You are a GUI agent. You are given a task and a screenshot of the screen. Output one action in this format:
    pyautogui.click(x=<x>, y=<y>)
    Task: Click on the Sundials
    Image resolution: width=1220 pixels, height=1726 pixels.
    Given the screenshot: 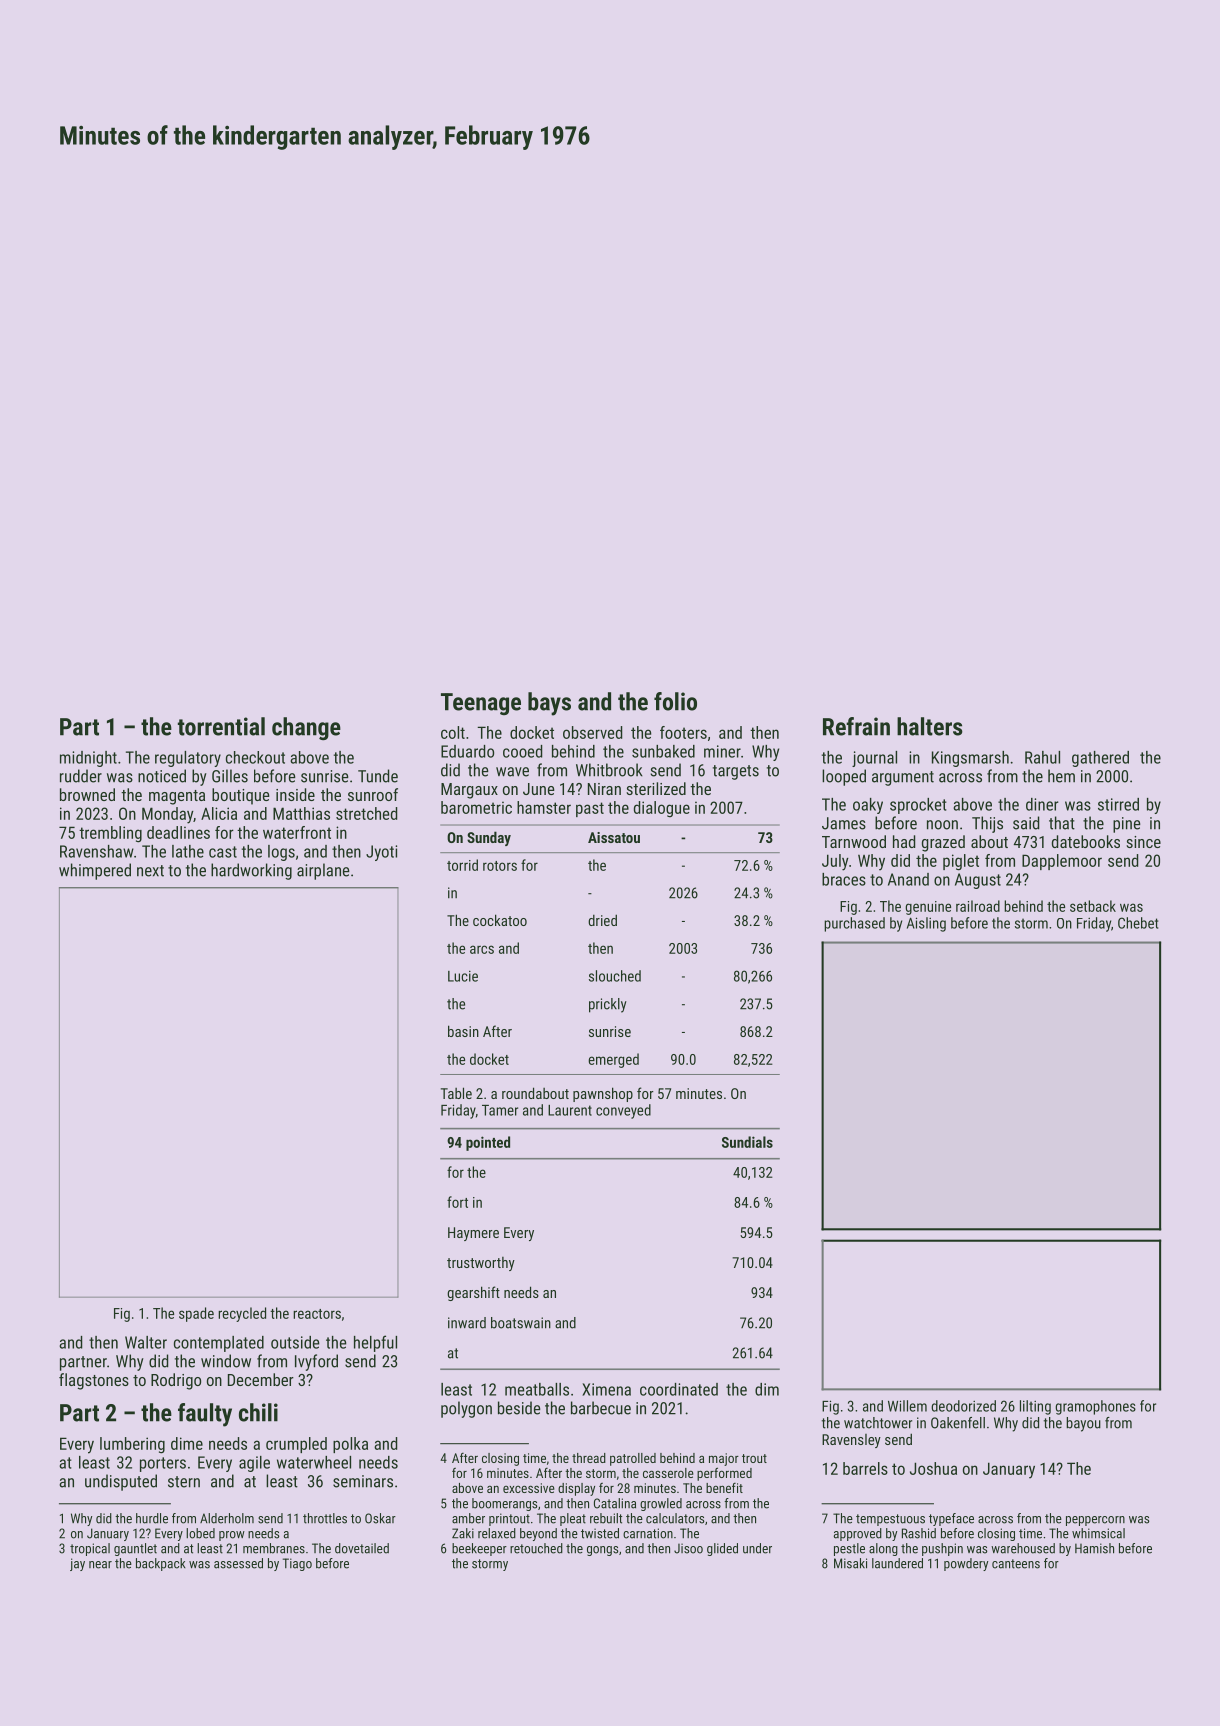 What is the action you would take?
    pyautogui.click(x=747, y=1142)
